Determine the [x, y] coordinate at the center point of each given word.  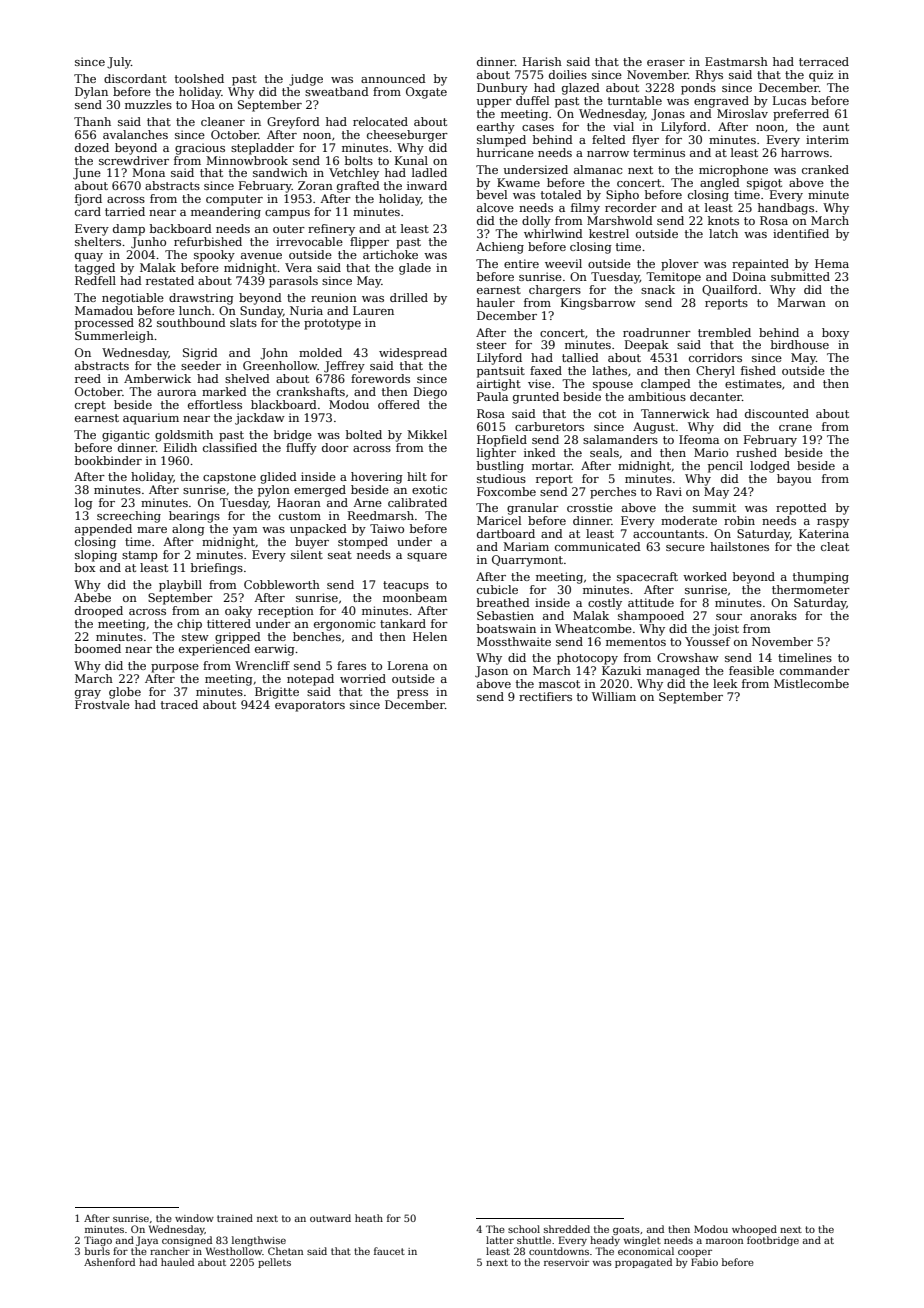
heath [369, 1218]
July [119, 63]
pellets [274, 1263]
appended [103, 530]
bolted [364, 434]
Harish [542, 61]
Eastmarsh [736, 61]
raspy [833, 523]
